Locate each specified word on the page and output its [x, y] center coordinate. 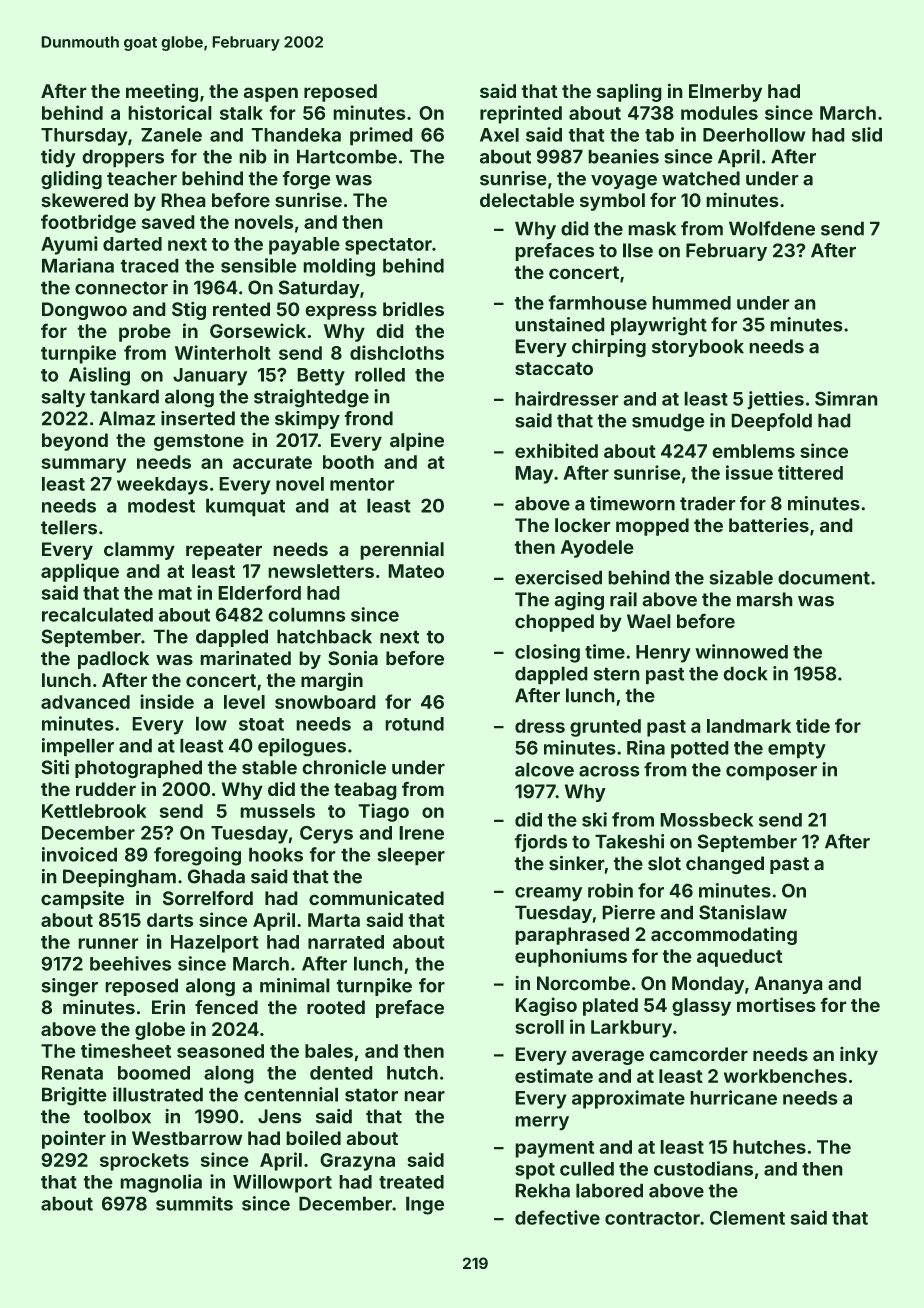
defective [557, 1217]
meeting [162, 92]
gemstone [199, 442]
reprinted [521, 114]
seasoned [220, 1051]
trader [708, 503]
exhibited [556, 450]
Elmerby [725, 93]
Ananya [788, 985]
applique [80, 572]
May [534, 475]
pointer [74, 1139]
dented [341, 1073]
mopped [652, 527]
